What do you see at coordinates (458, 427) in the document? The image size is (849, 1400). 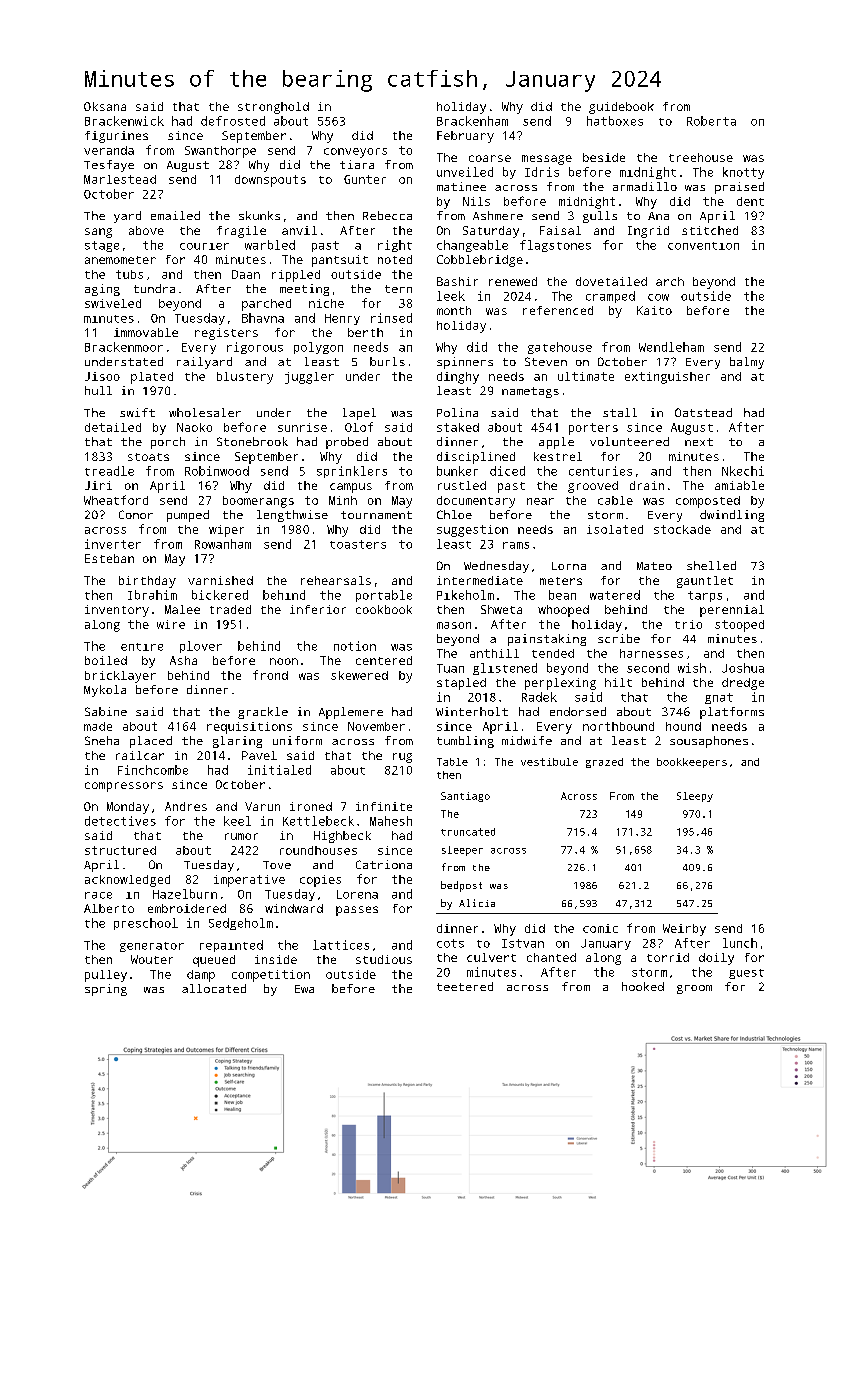 I see `staked` at bounding box center [458, 427].
